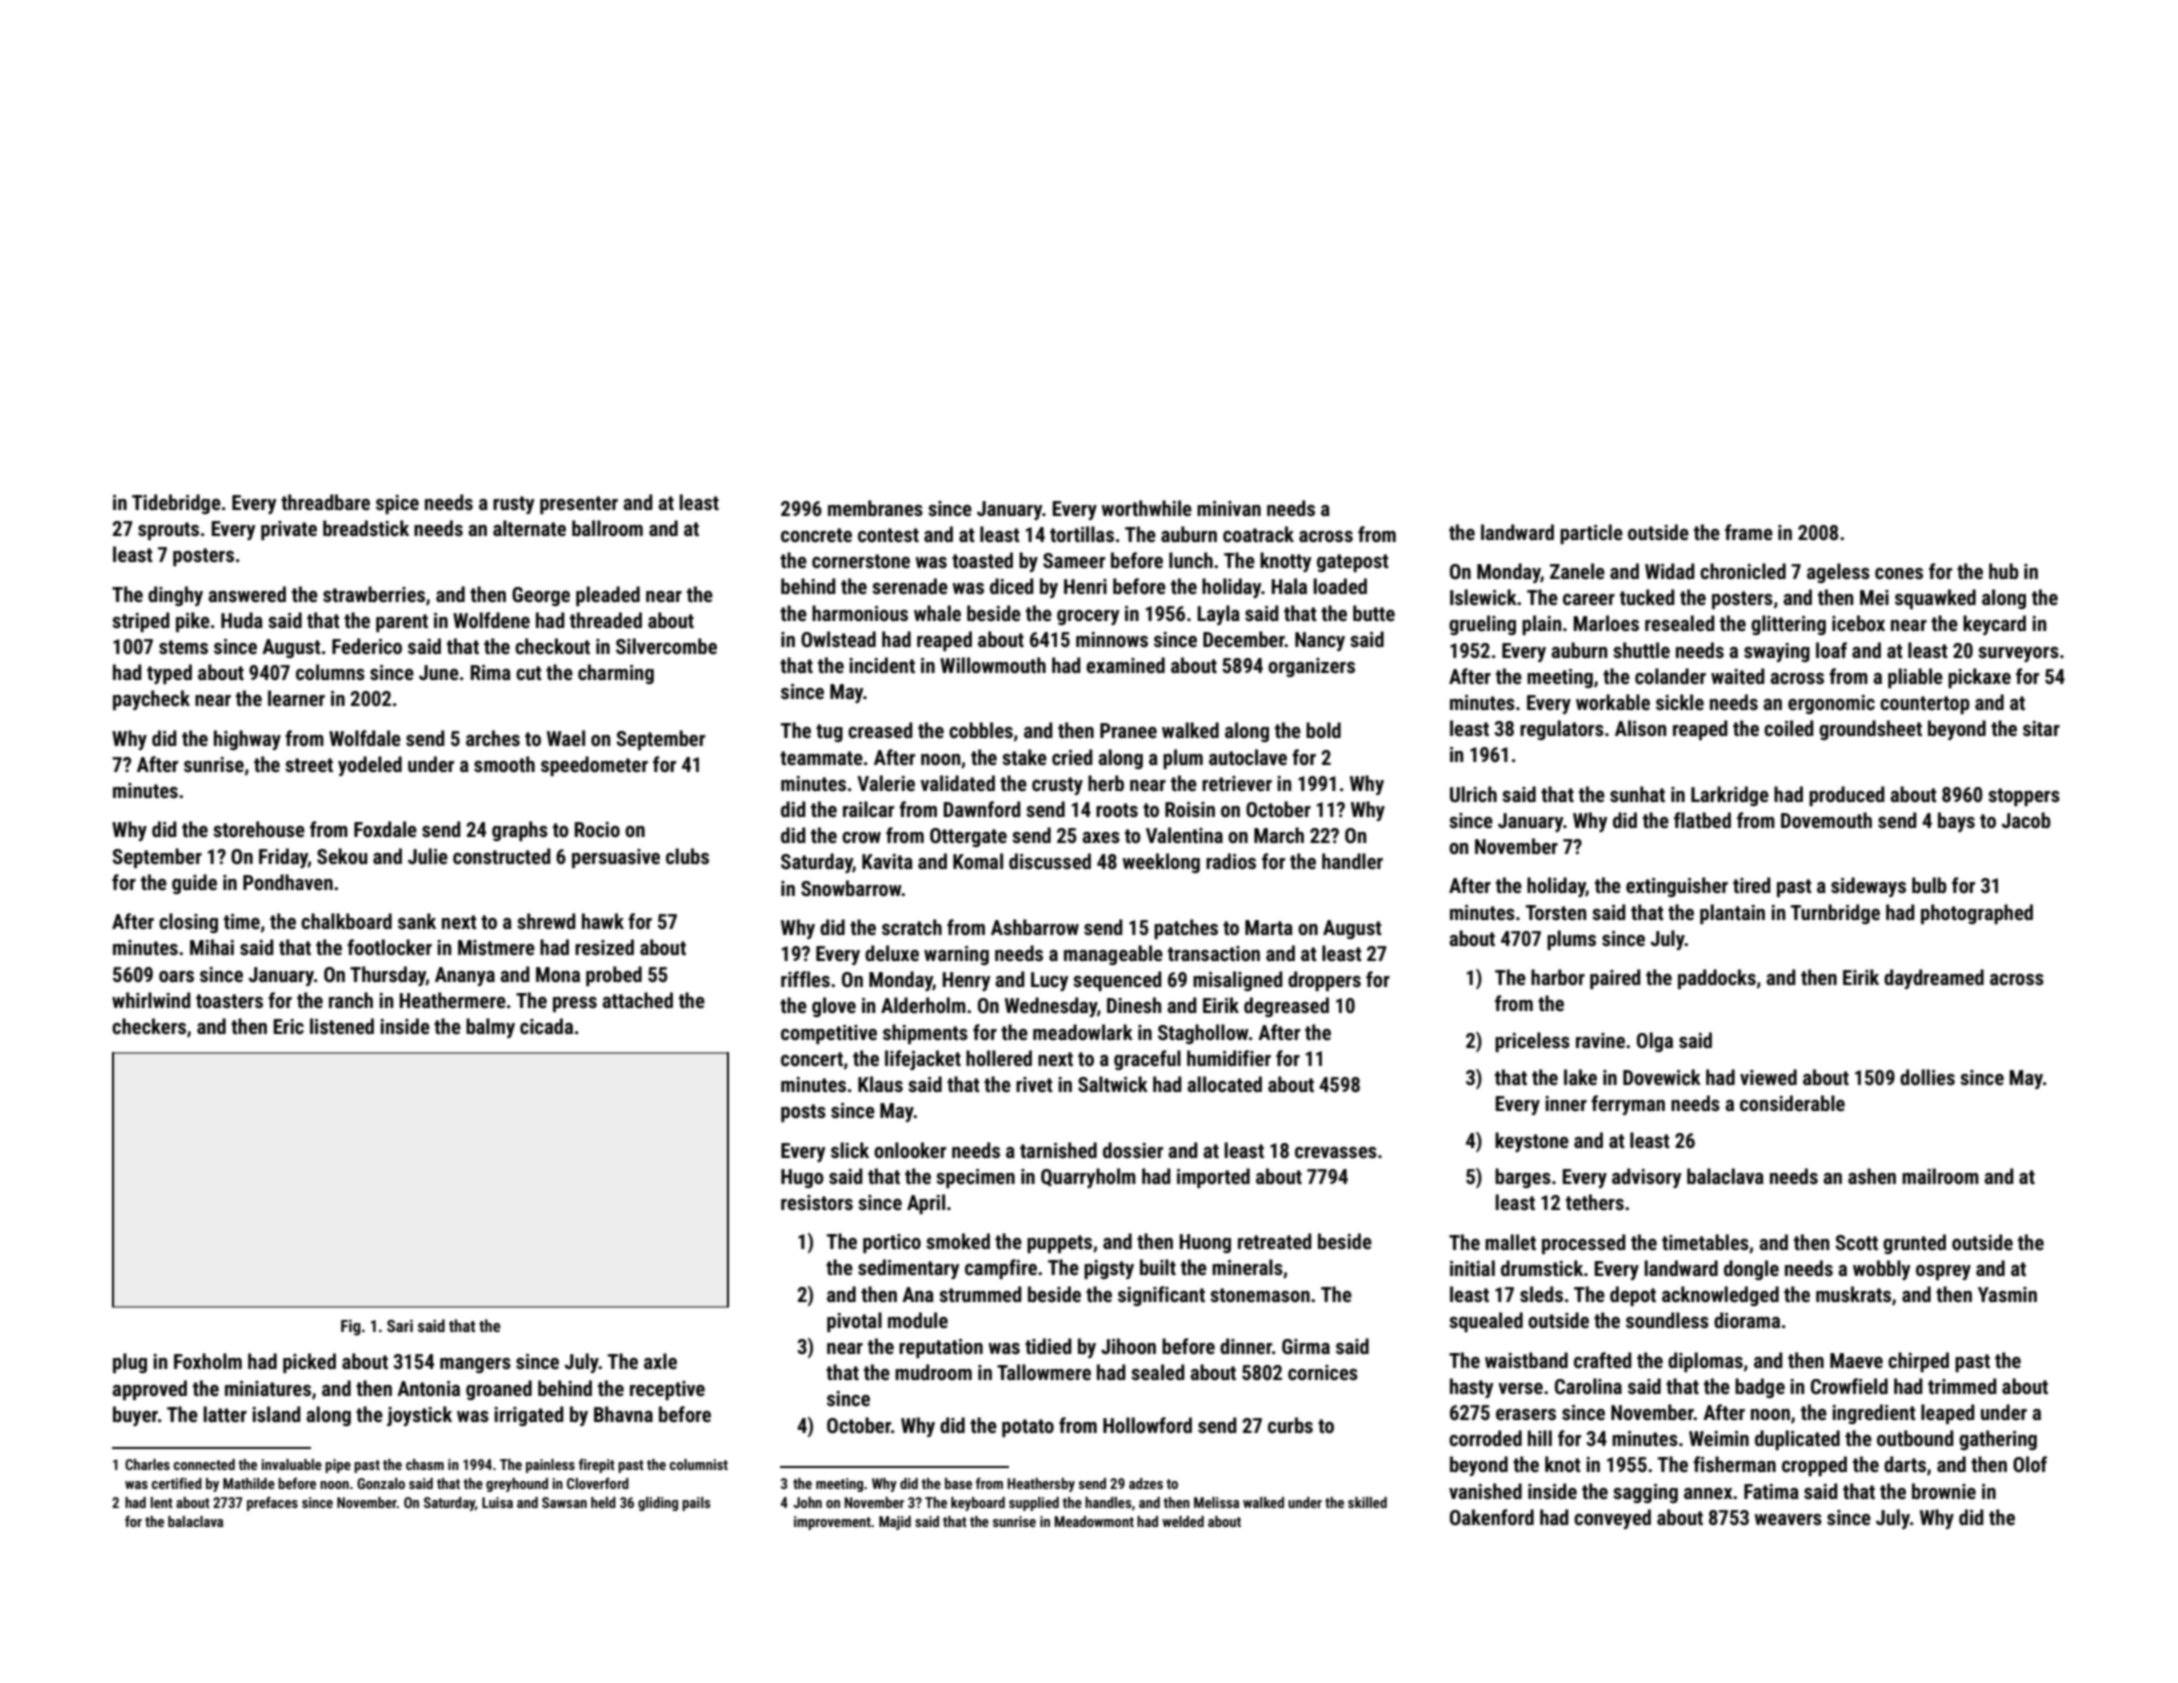 The height and width of the screenshot is (1683, 2178). I want to click on Sari, so click(400, 1325).
